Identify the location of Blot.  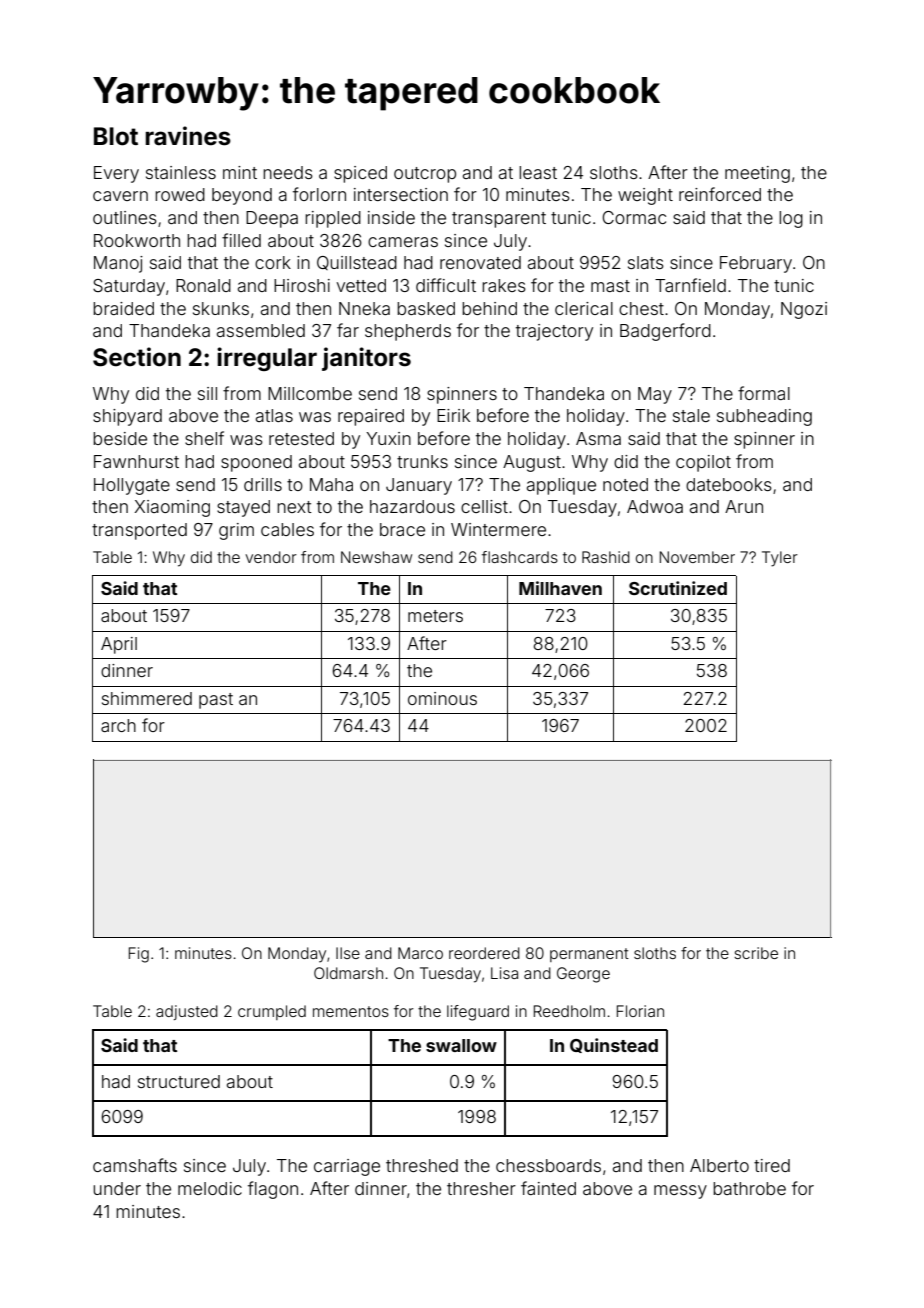
(116, 136).
